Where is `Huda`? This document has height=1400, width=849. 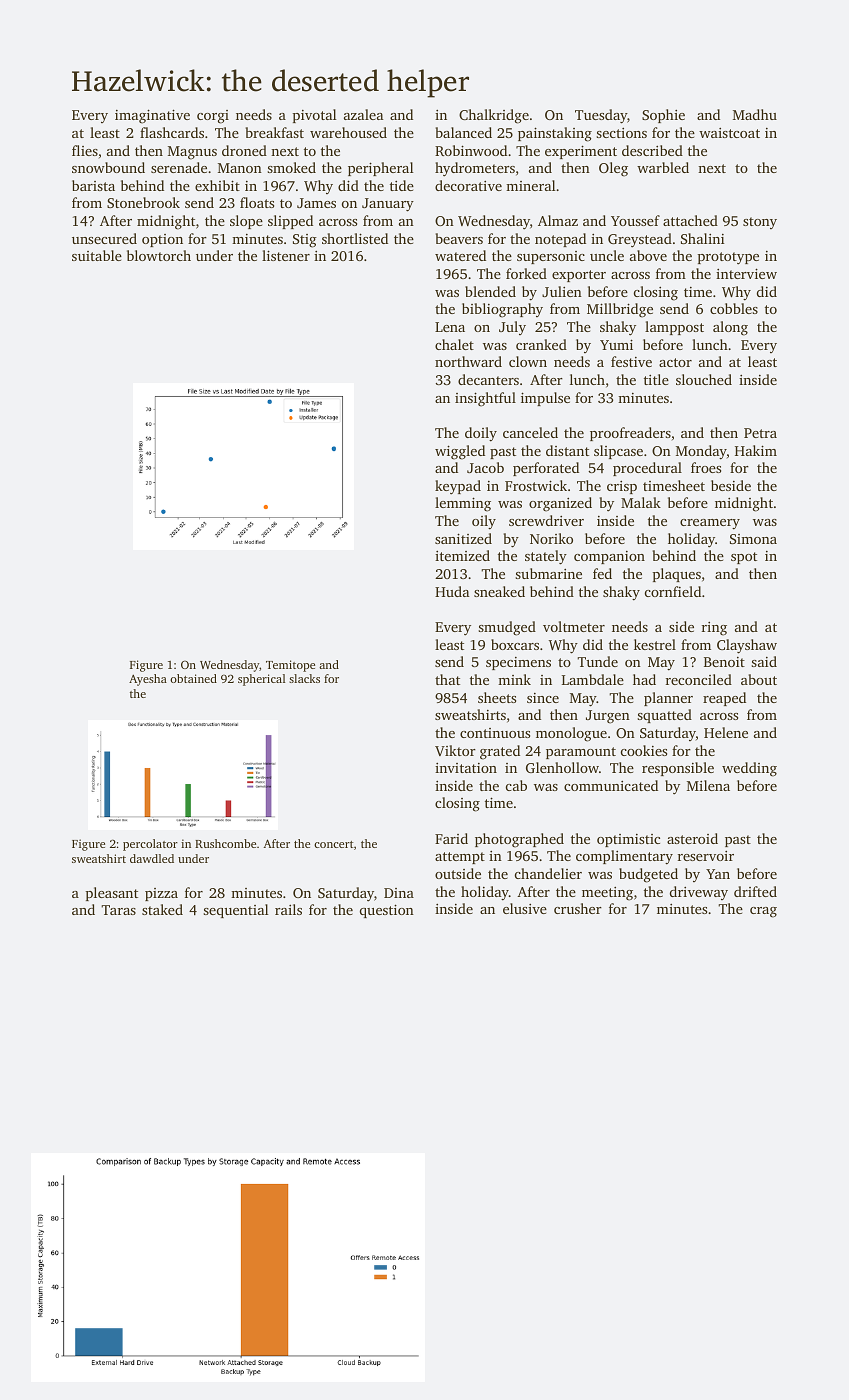
Huda is located at coordinates (452, 591).
